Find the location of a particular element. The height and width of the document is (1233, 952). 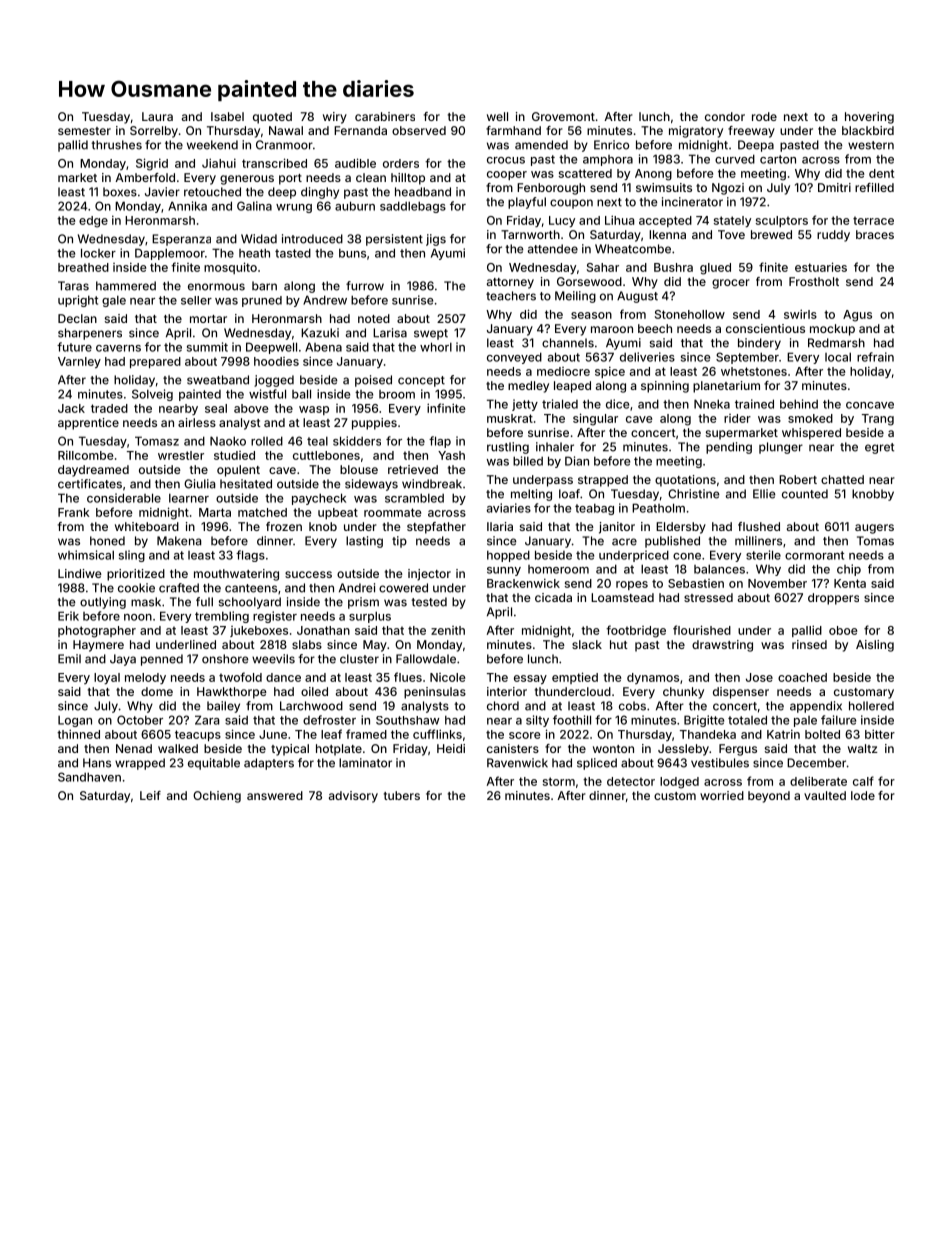

cicada is located at coordinates (553, 597).
